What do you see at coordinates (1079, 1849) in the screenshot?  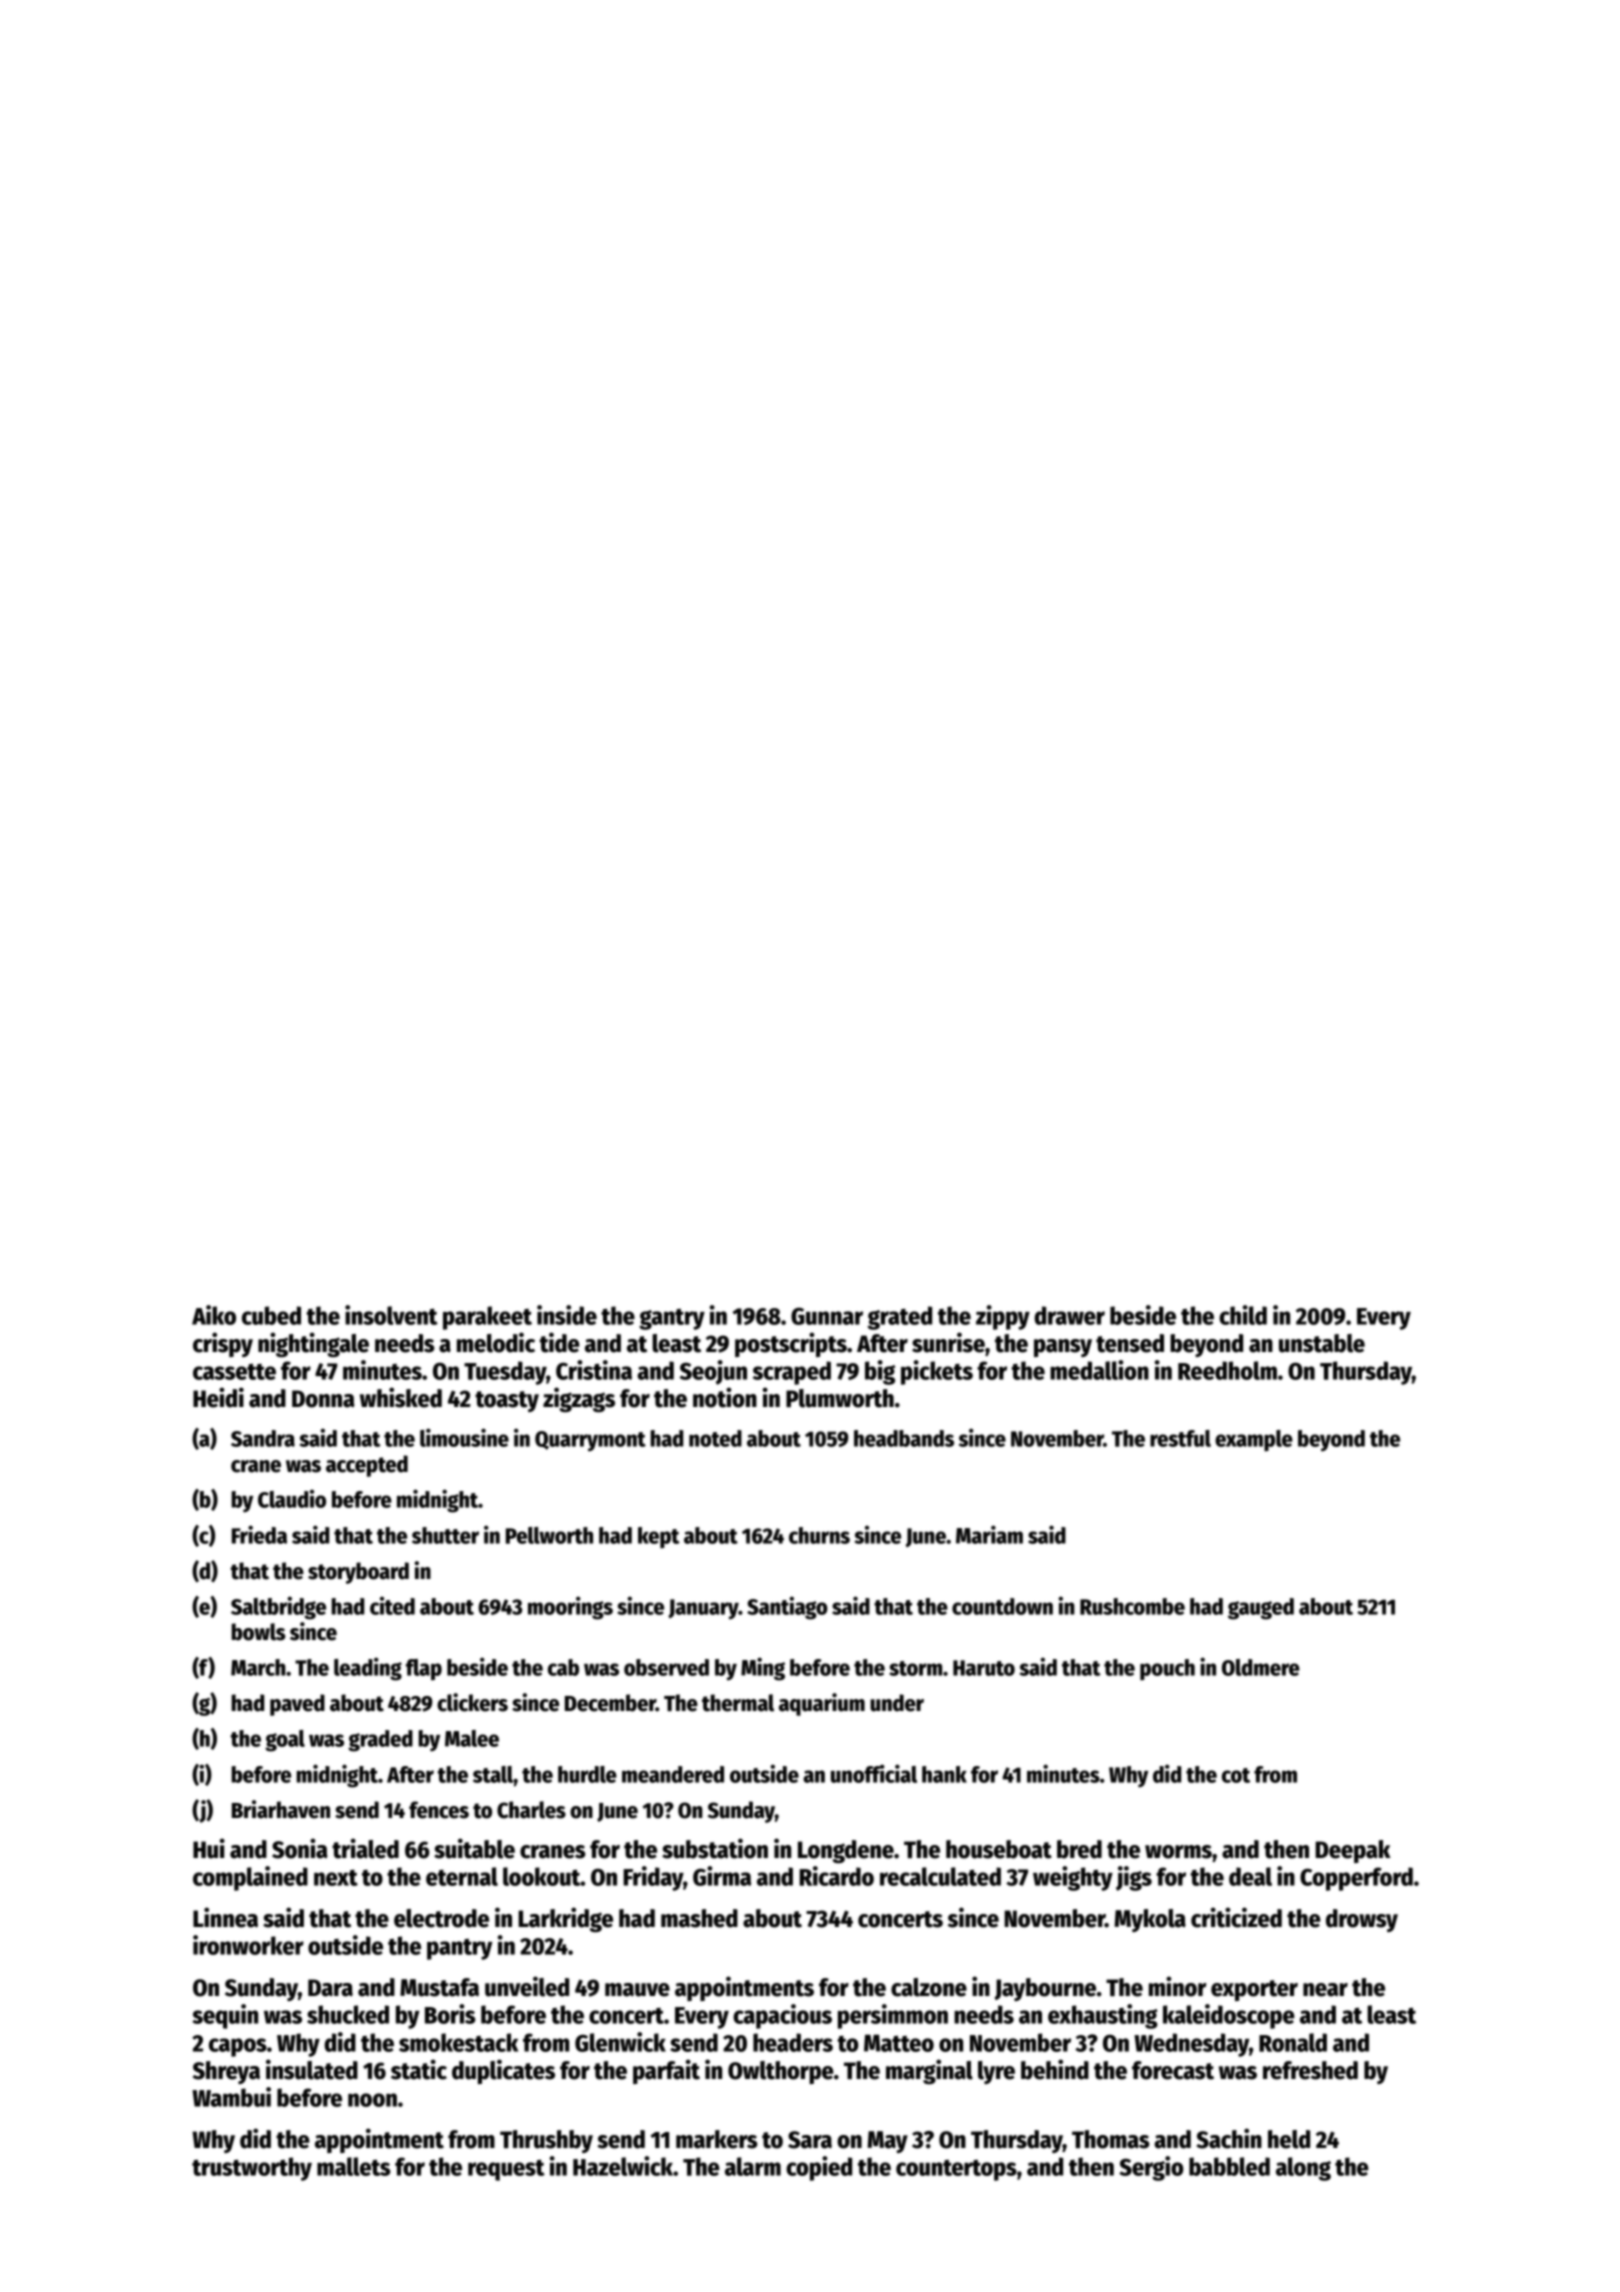 I see `bred` at bounding box center [1079, 1849].
